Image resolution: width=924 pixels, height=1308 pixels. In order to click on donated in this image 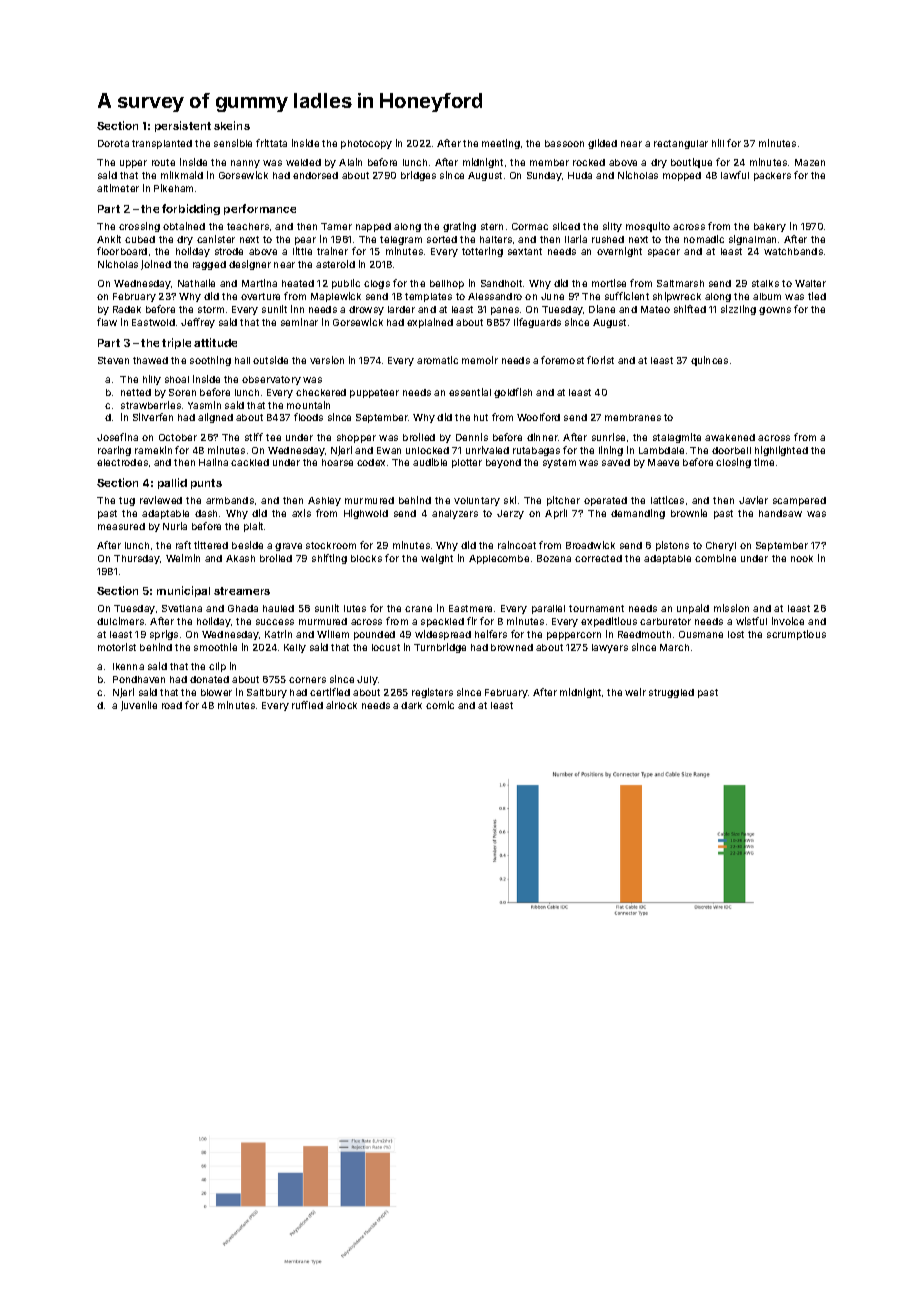, I will do `click(209, 679)`.
